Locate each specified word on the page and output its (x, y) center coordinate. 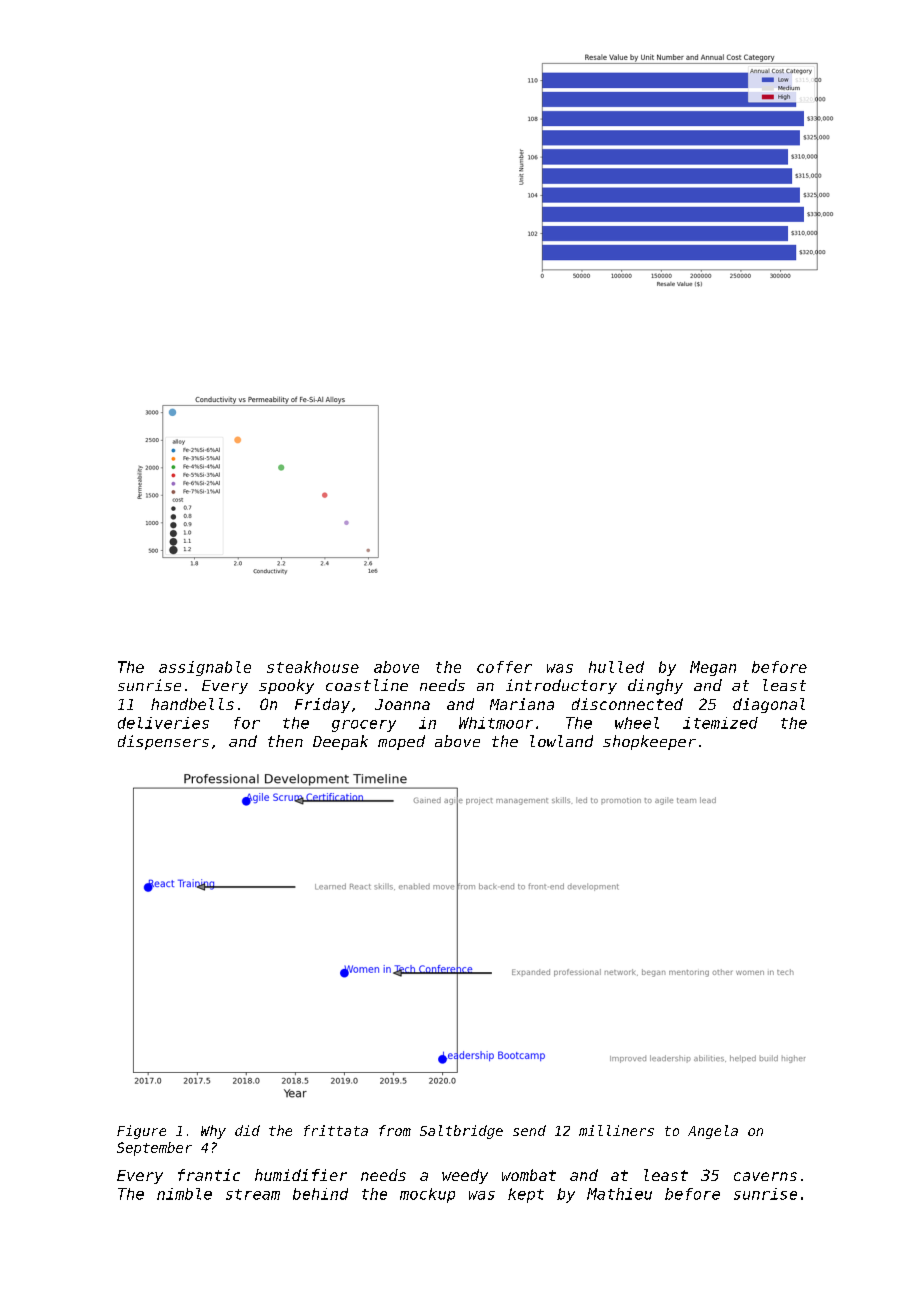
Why (213, 1132)
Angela (713, 1132)
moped (401, 742)
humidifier (301, 1175)
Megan (713, 668)
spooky (286, 686)
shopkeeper (649, 742)
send (529, 1130)
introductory (561, 686)
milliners (616, 1130)
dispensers (163, 742)
